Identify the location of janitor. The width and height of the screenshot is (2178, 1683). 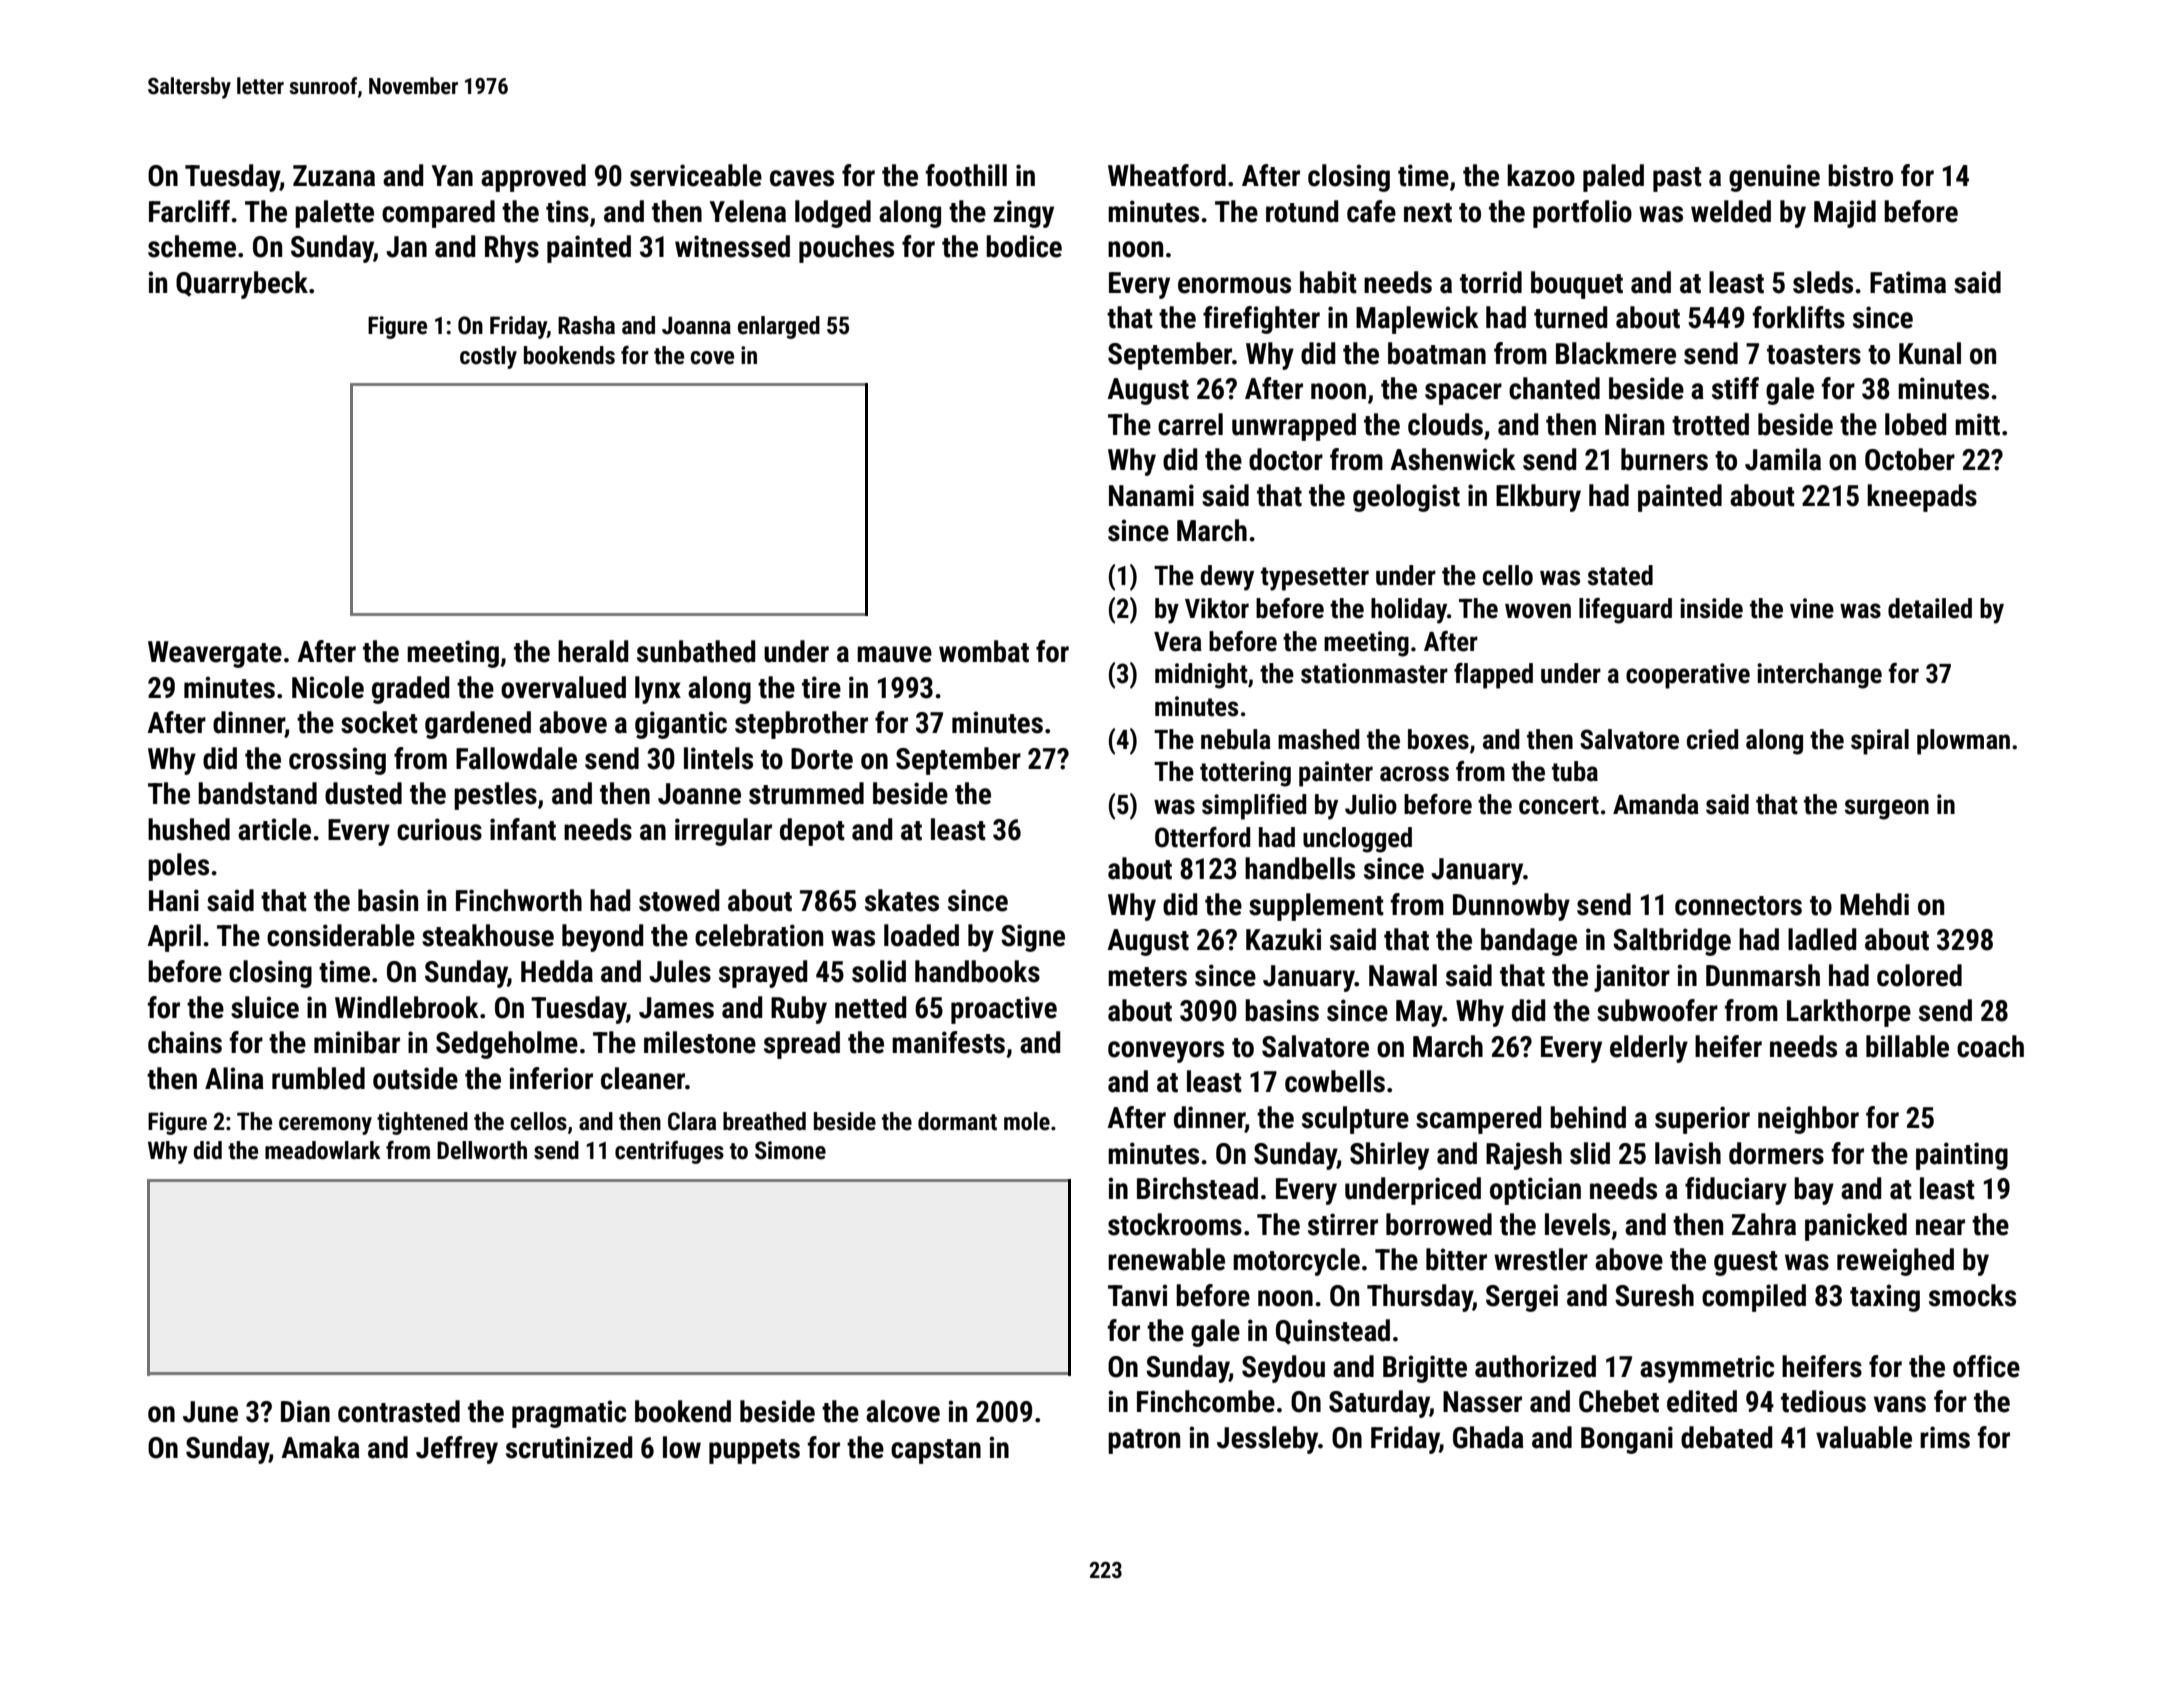
(1632, 978).
